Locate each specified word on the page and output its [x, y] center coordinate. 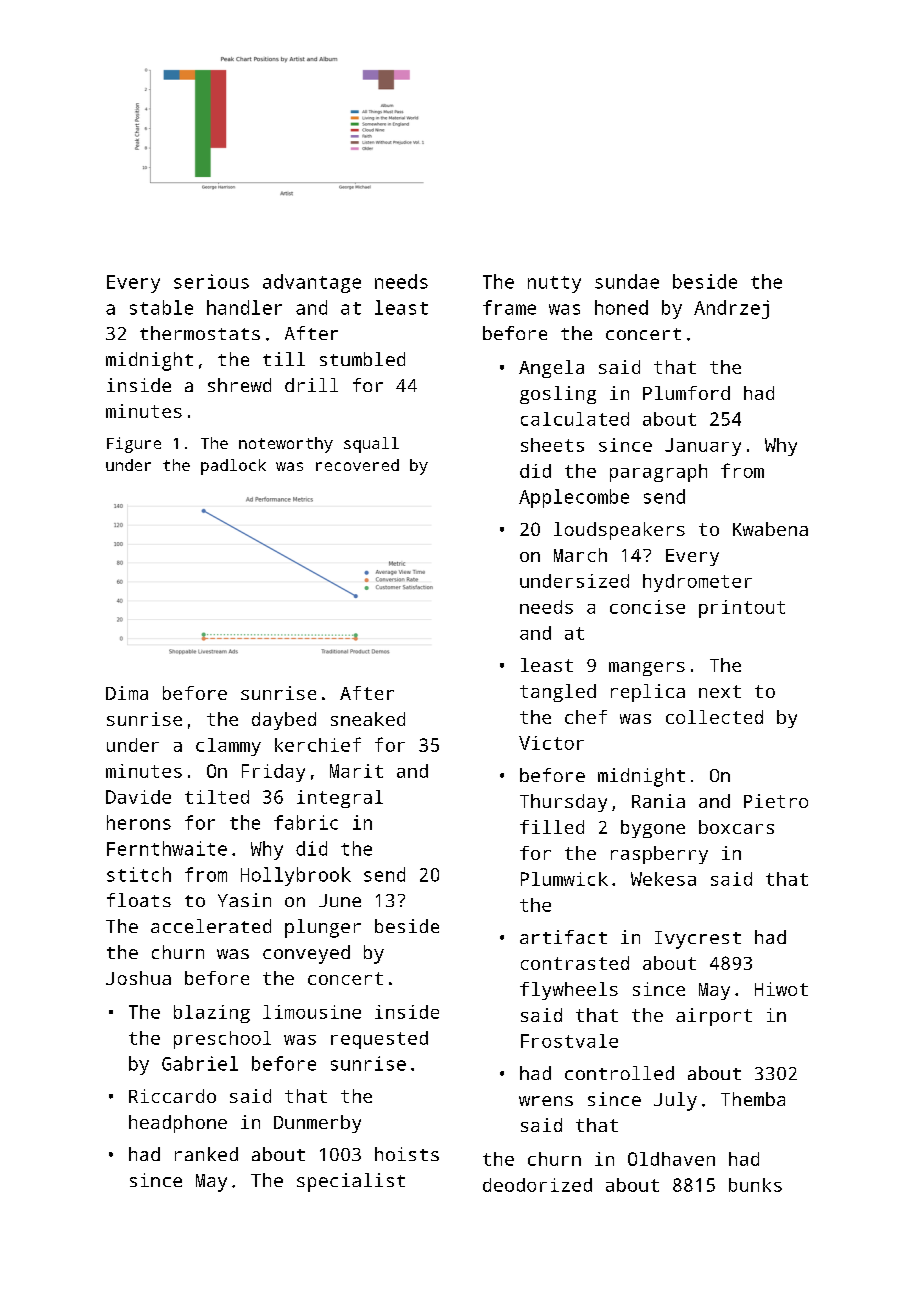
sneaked [368, 719]
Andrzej [731, 309]
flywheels [569, 991]
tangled [558, 693]
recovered [357, 465]
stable [161, 307]
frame [509, 307]
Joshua [138, 978]
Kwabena [770, 529]
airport [714, 1017]
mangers [647, 669]
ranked [206, 1154]
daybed [284, 721]
